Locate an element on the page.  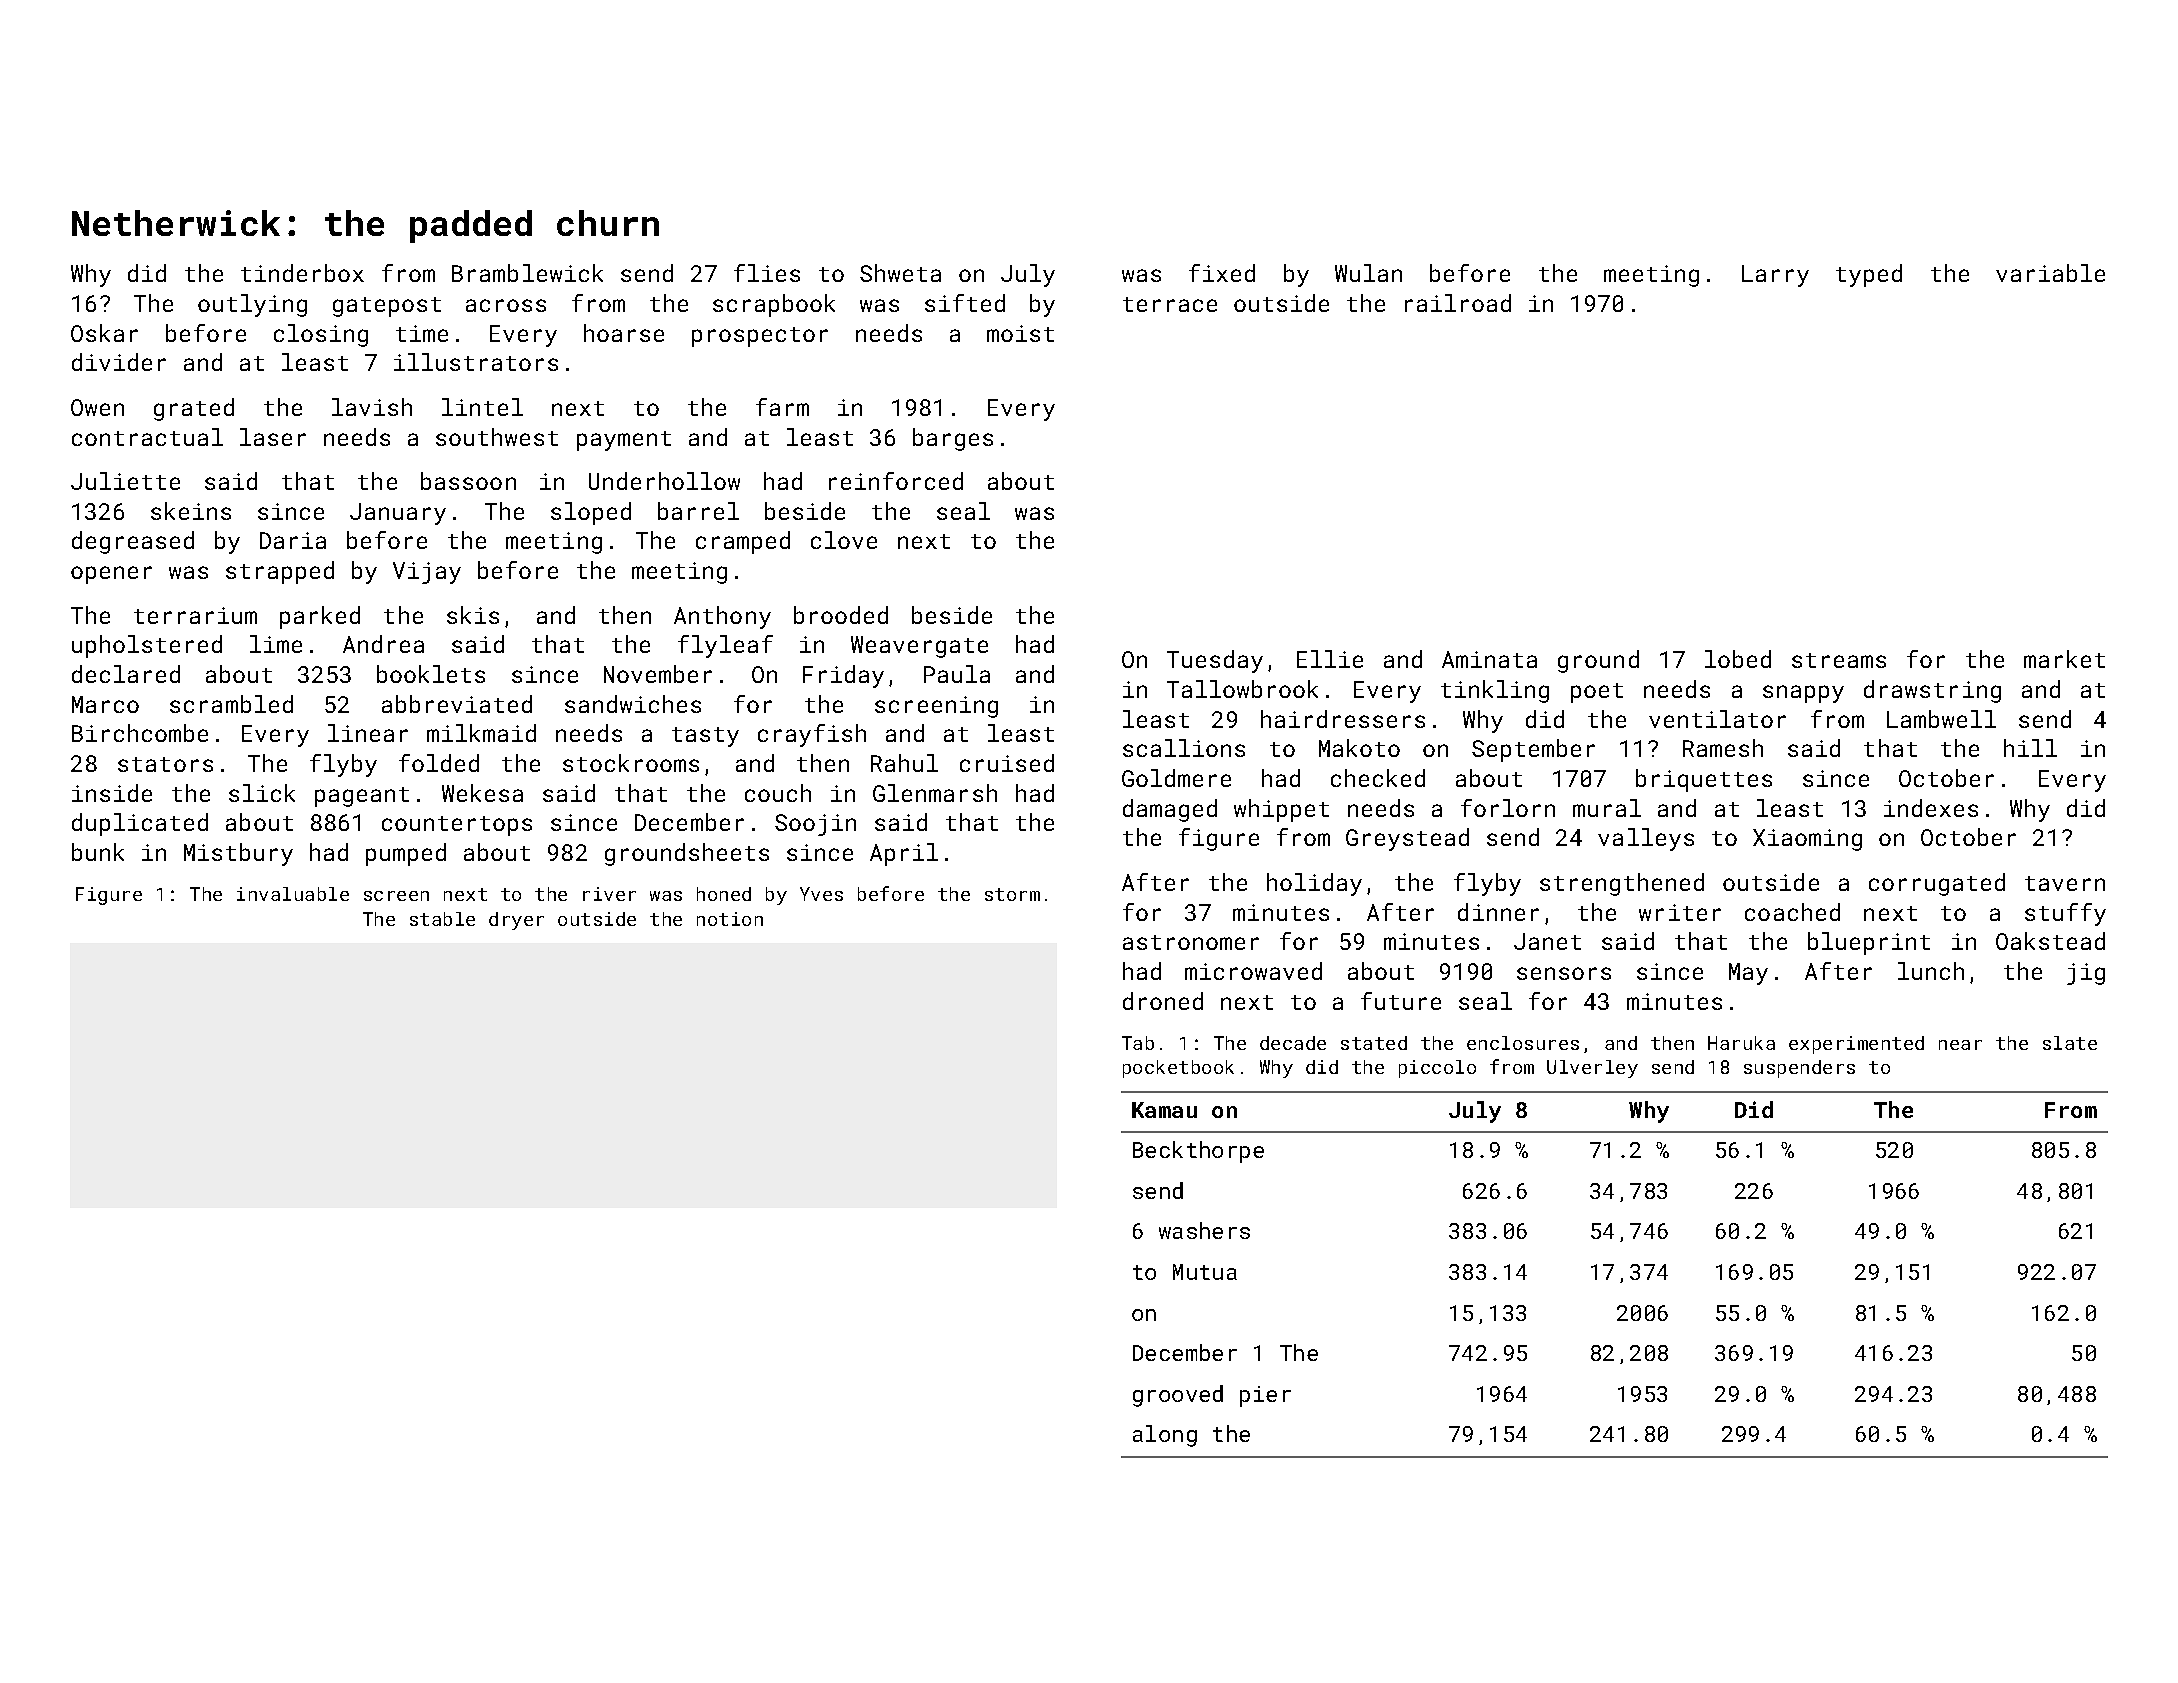
market is located at coordinates (2064, 659).
